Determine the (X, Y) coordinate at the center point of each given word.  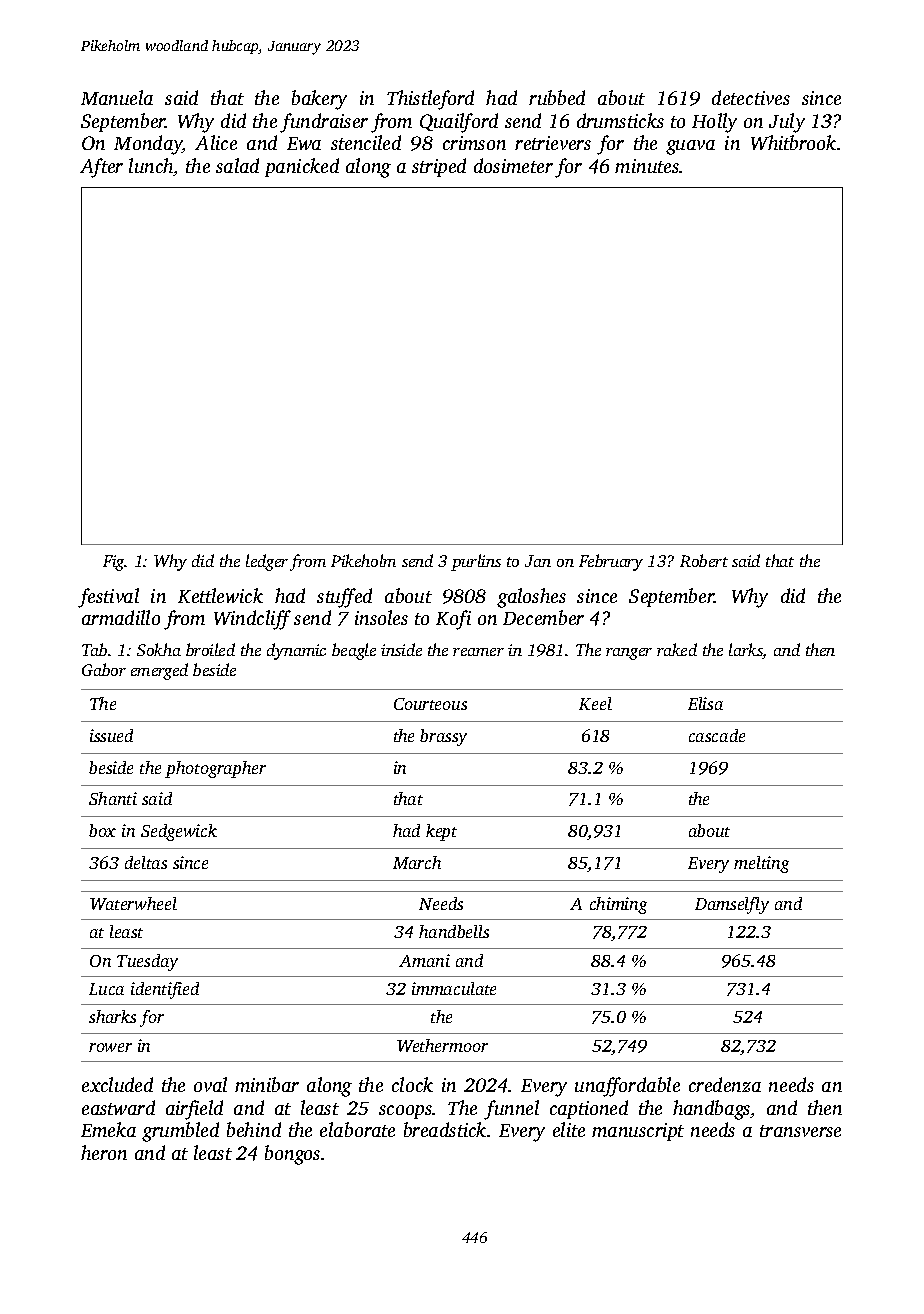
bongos (292, 1155)
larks (746, 651)
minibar (267, 1084)
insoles (381, 617)
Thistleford (430, 100)
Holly (714, 123)
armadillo (121, 617)
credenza (725, 1084)
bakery (319, 100)
